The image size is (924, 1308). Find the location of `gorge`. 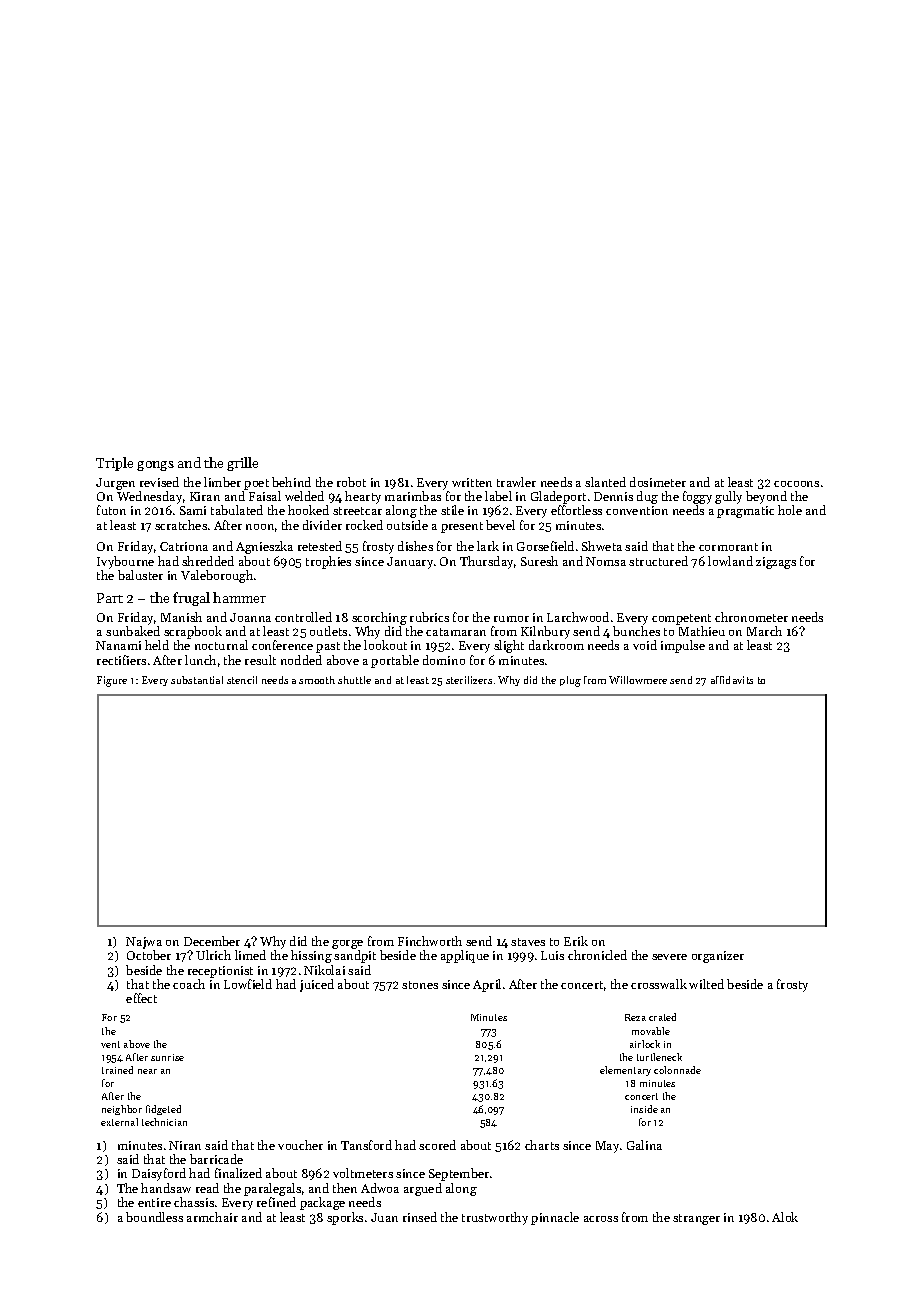

gorge is located at coordinates (347, 944).
